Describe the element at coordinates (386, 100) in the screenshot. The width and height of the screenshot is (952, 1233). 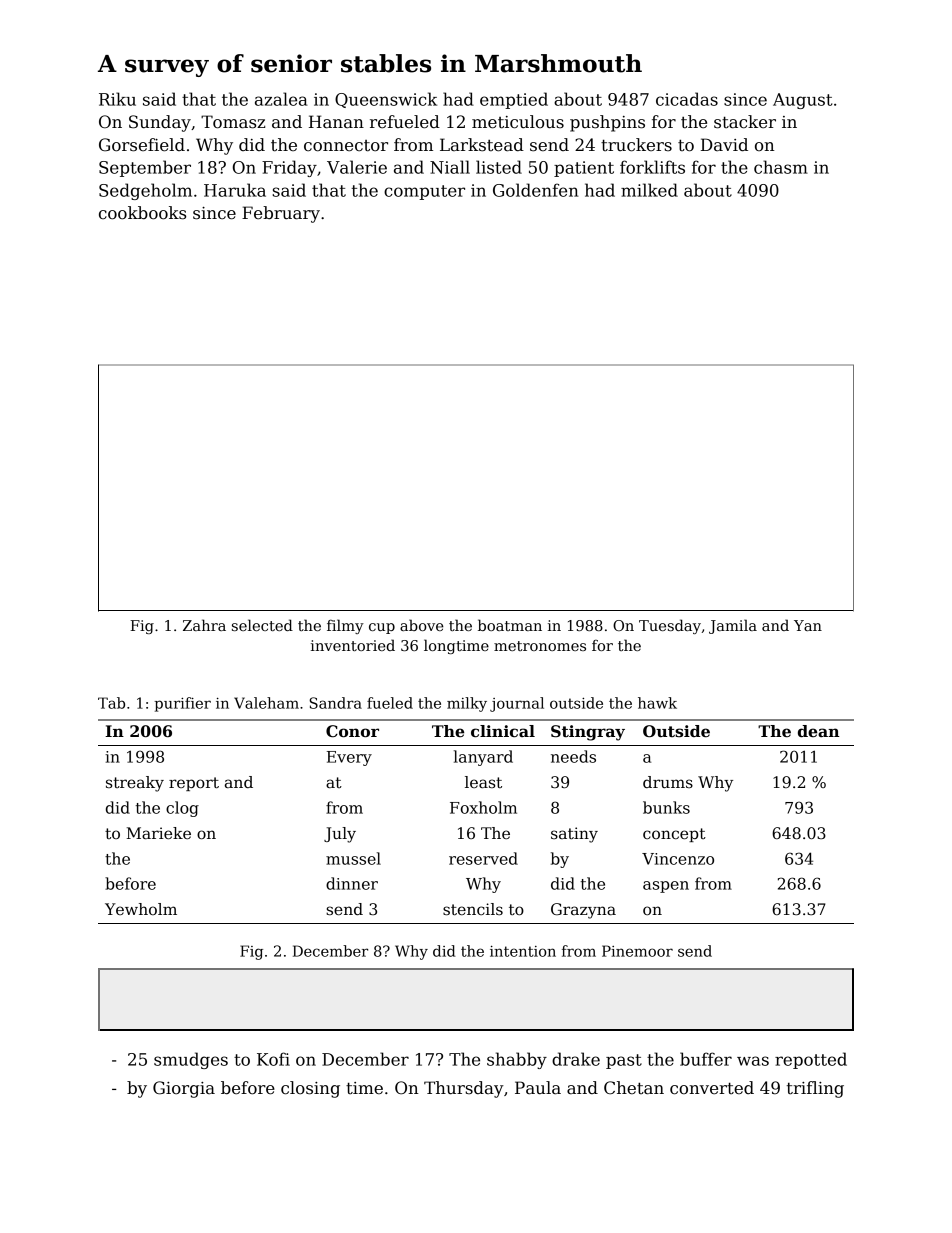
I see `Queenswick` at that location.
